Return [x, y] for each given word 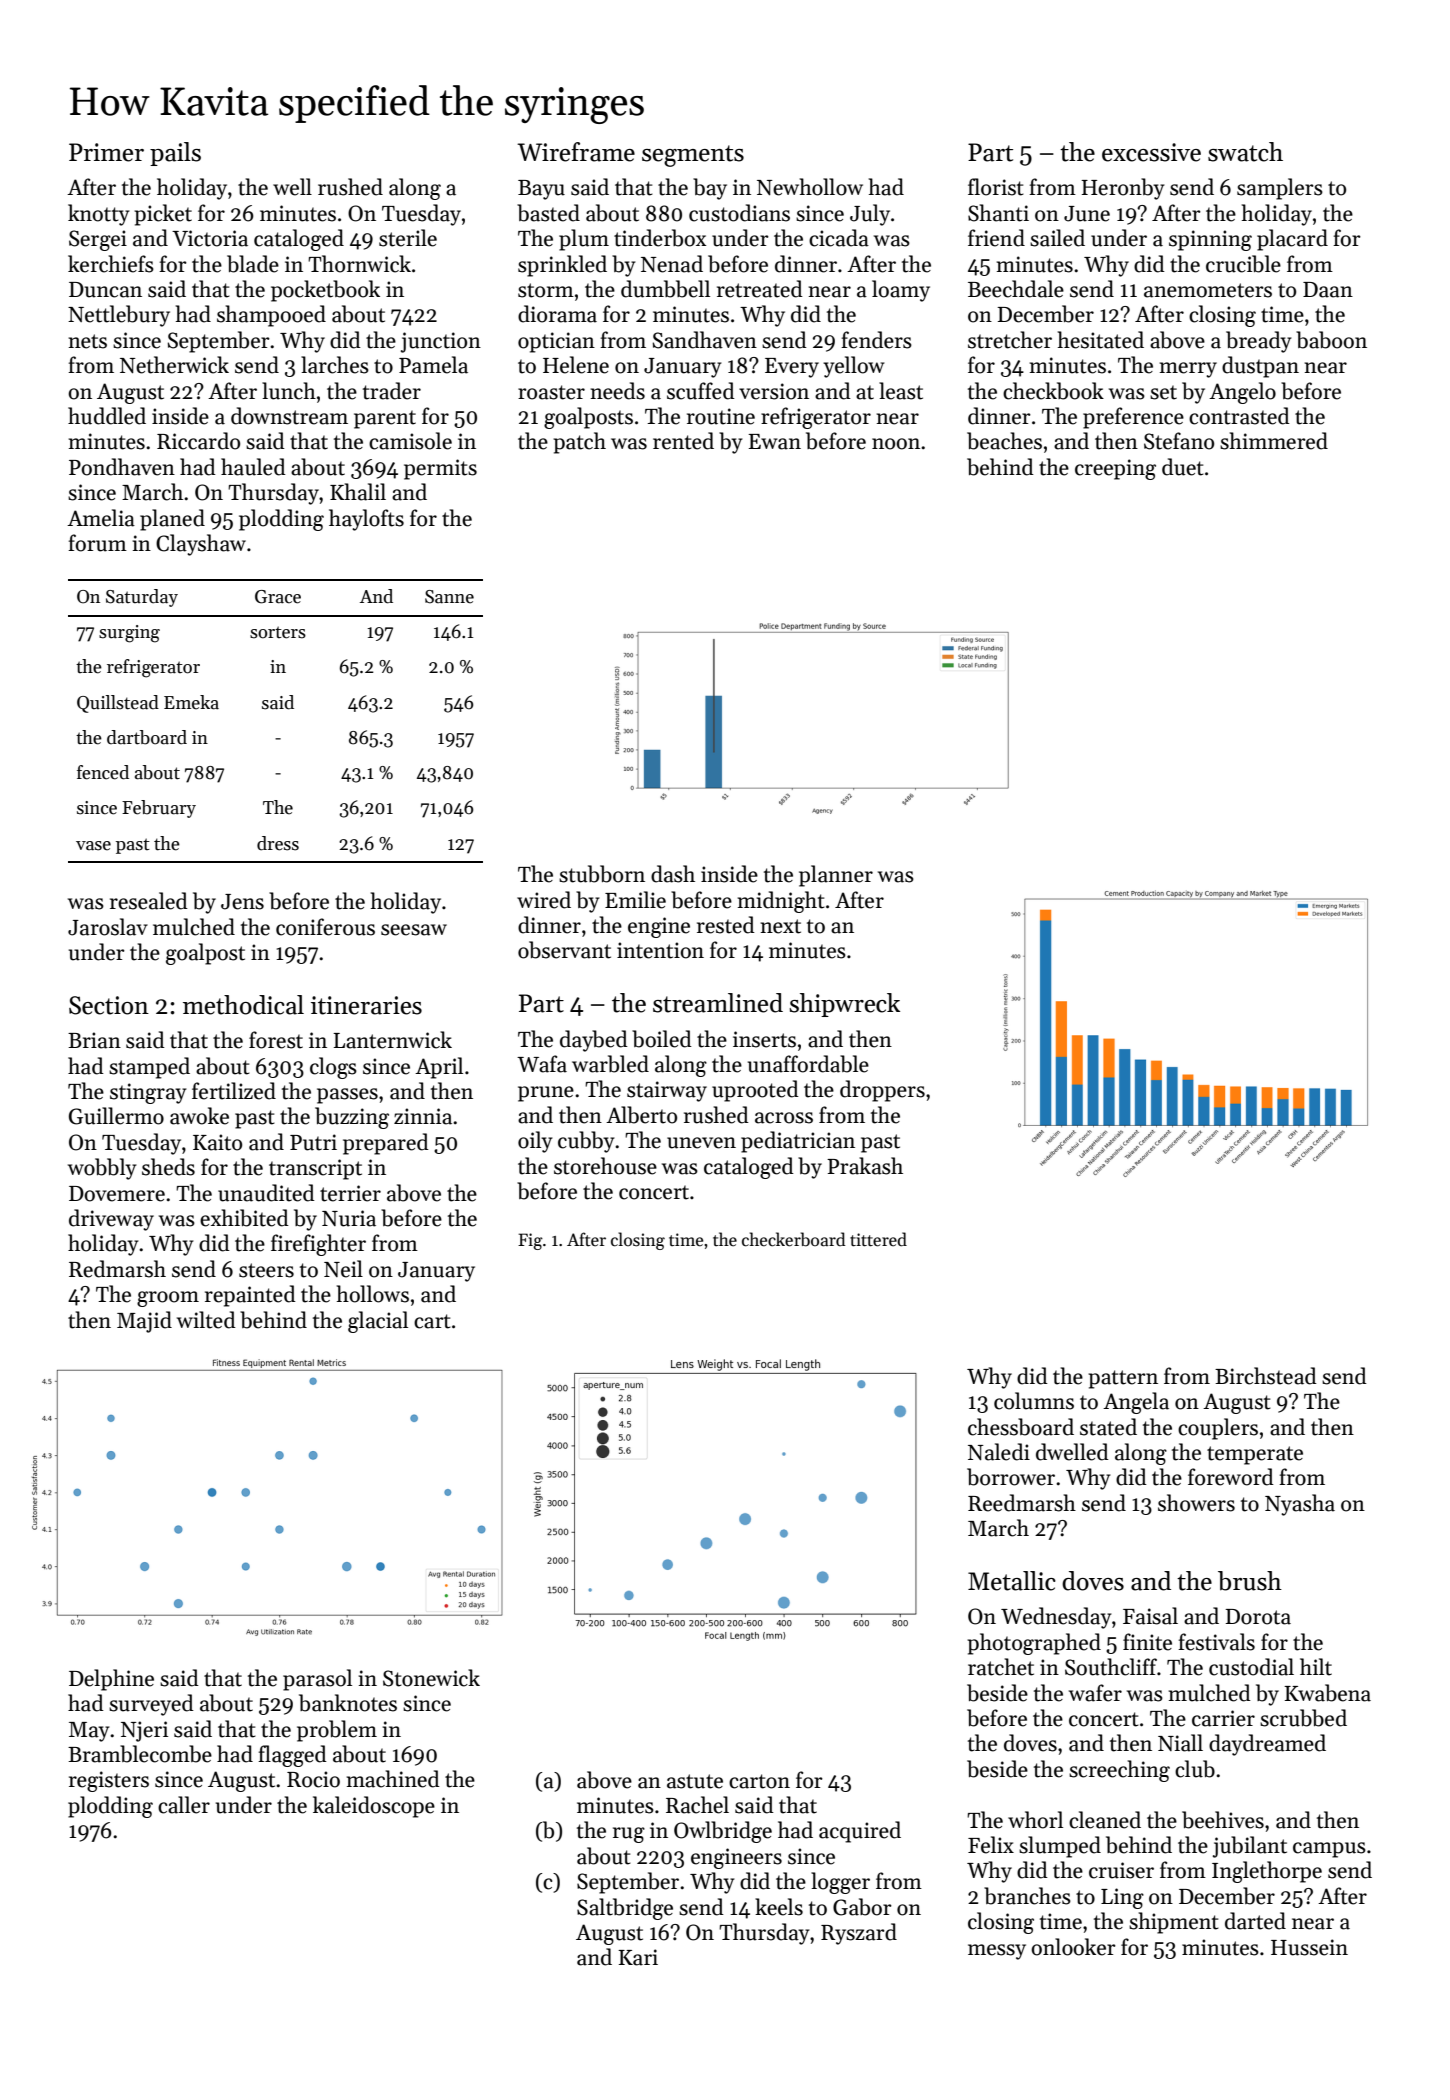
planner [836, 876]
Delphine [111, 1680]
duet [1183, 467]
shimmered [1274, 441]
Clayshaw [201, 545]
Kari [638, 1957]
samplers [1280, 189]
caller [184, 1805]
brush [1250, 1581]
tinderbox [660, 238]
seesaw [414, 930]
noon [896, 444]
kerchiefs [111, 264]
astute [695, 1781]
